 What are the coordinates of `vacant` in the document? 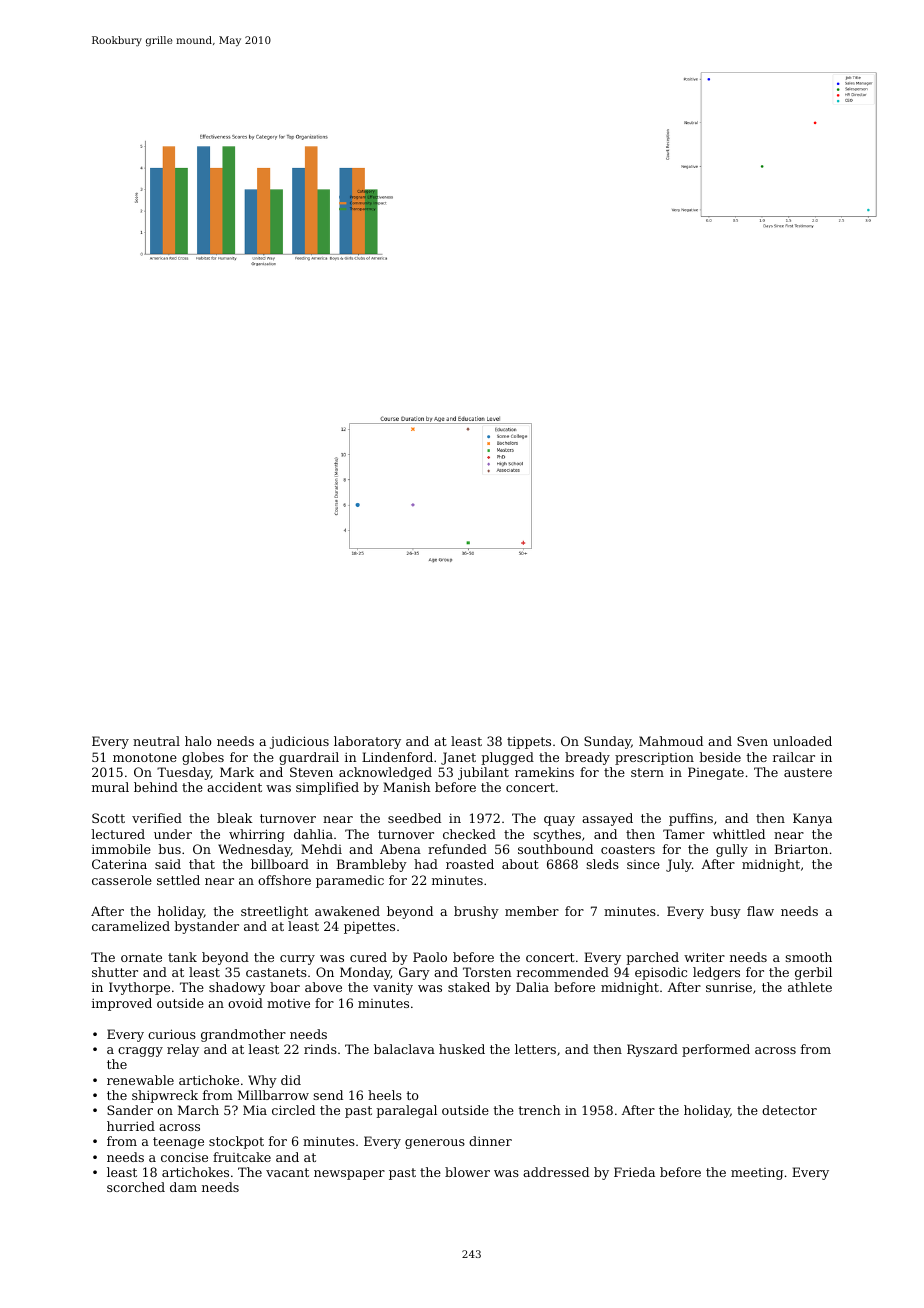 It's located at (287, 1172).
